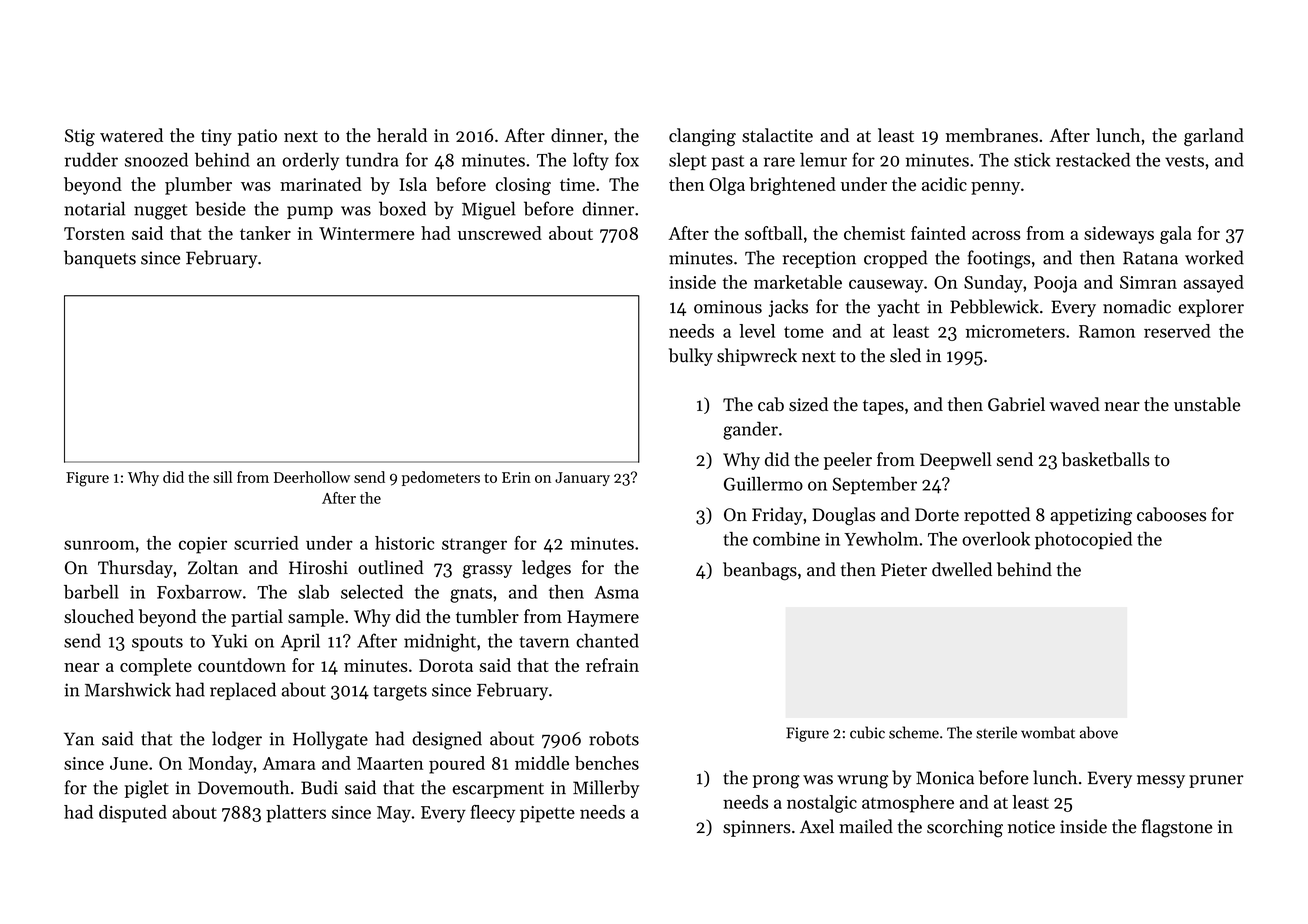 The height and width of the screenshot is (924, 1308). What do you see at coordinates (146, 789) in the screenshot?
I see `piglet` at bounding box center [146, 789].
